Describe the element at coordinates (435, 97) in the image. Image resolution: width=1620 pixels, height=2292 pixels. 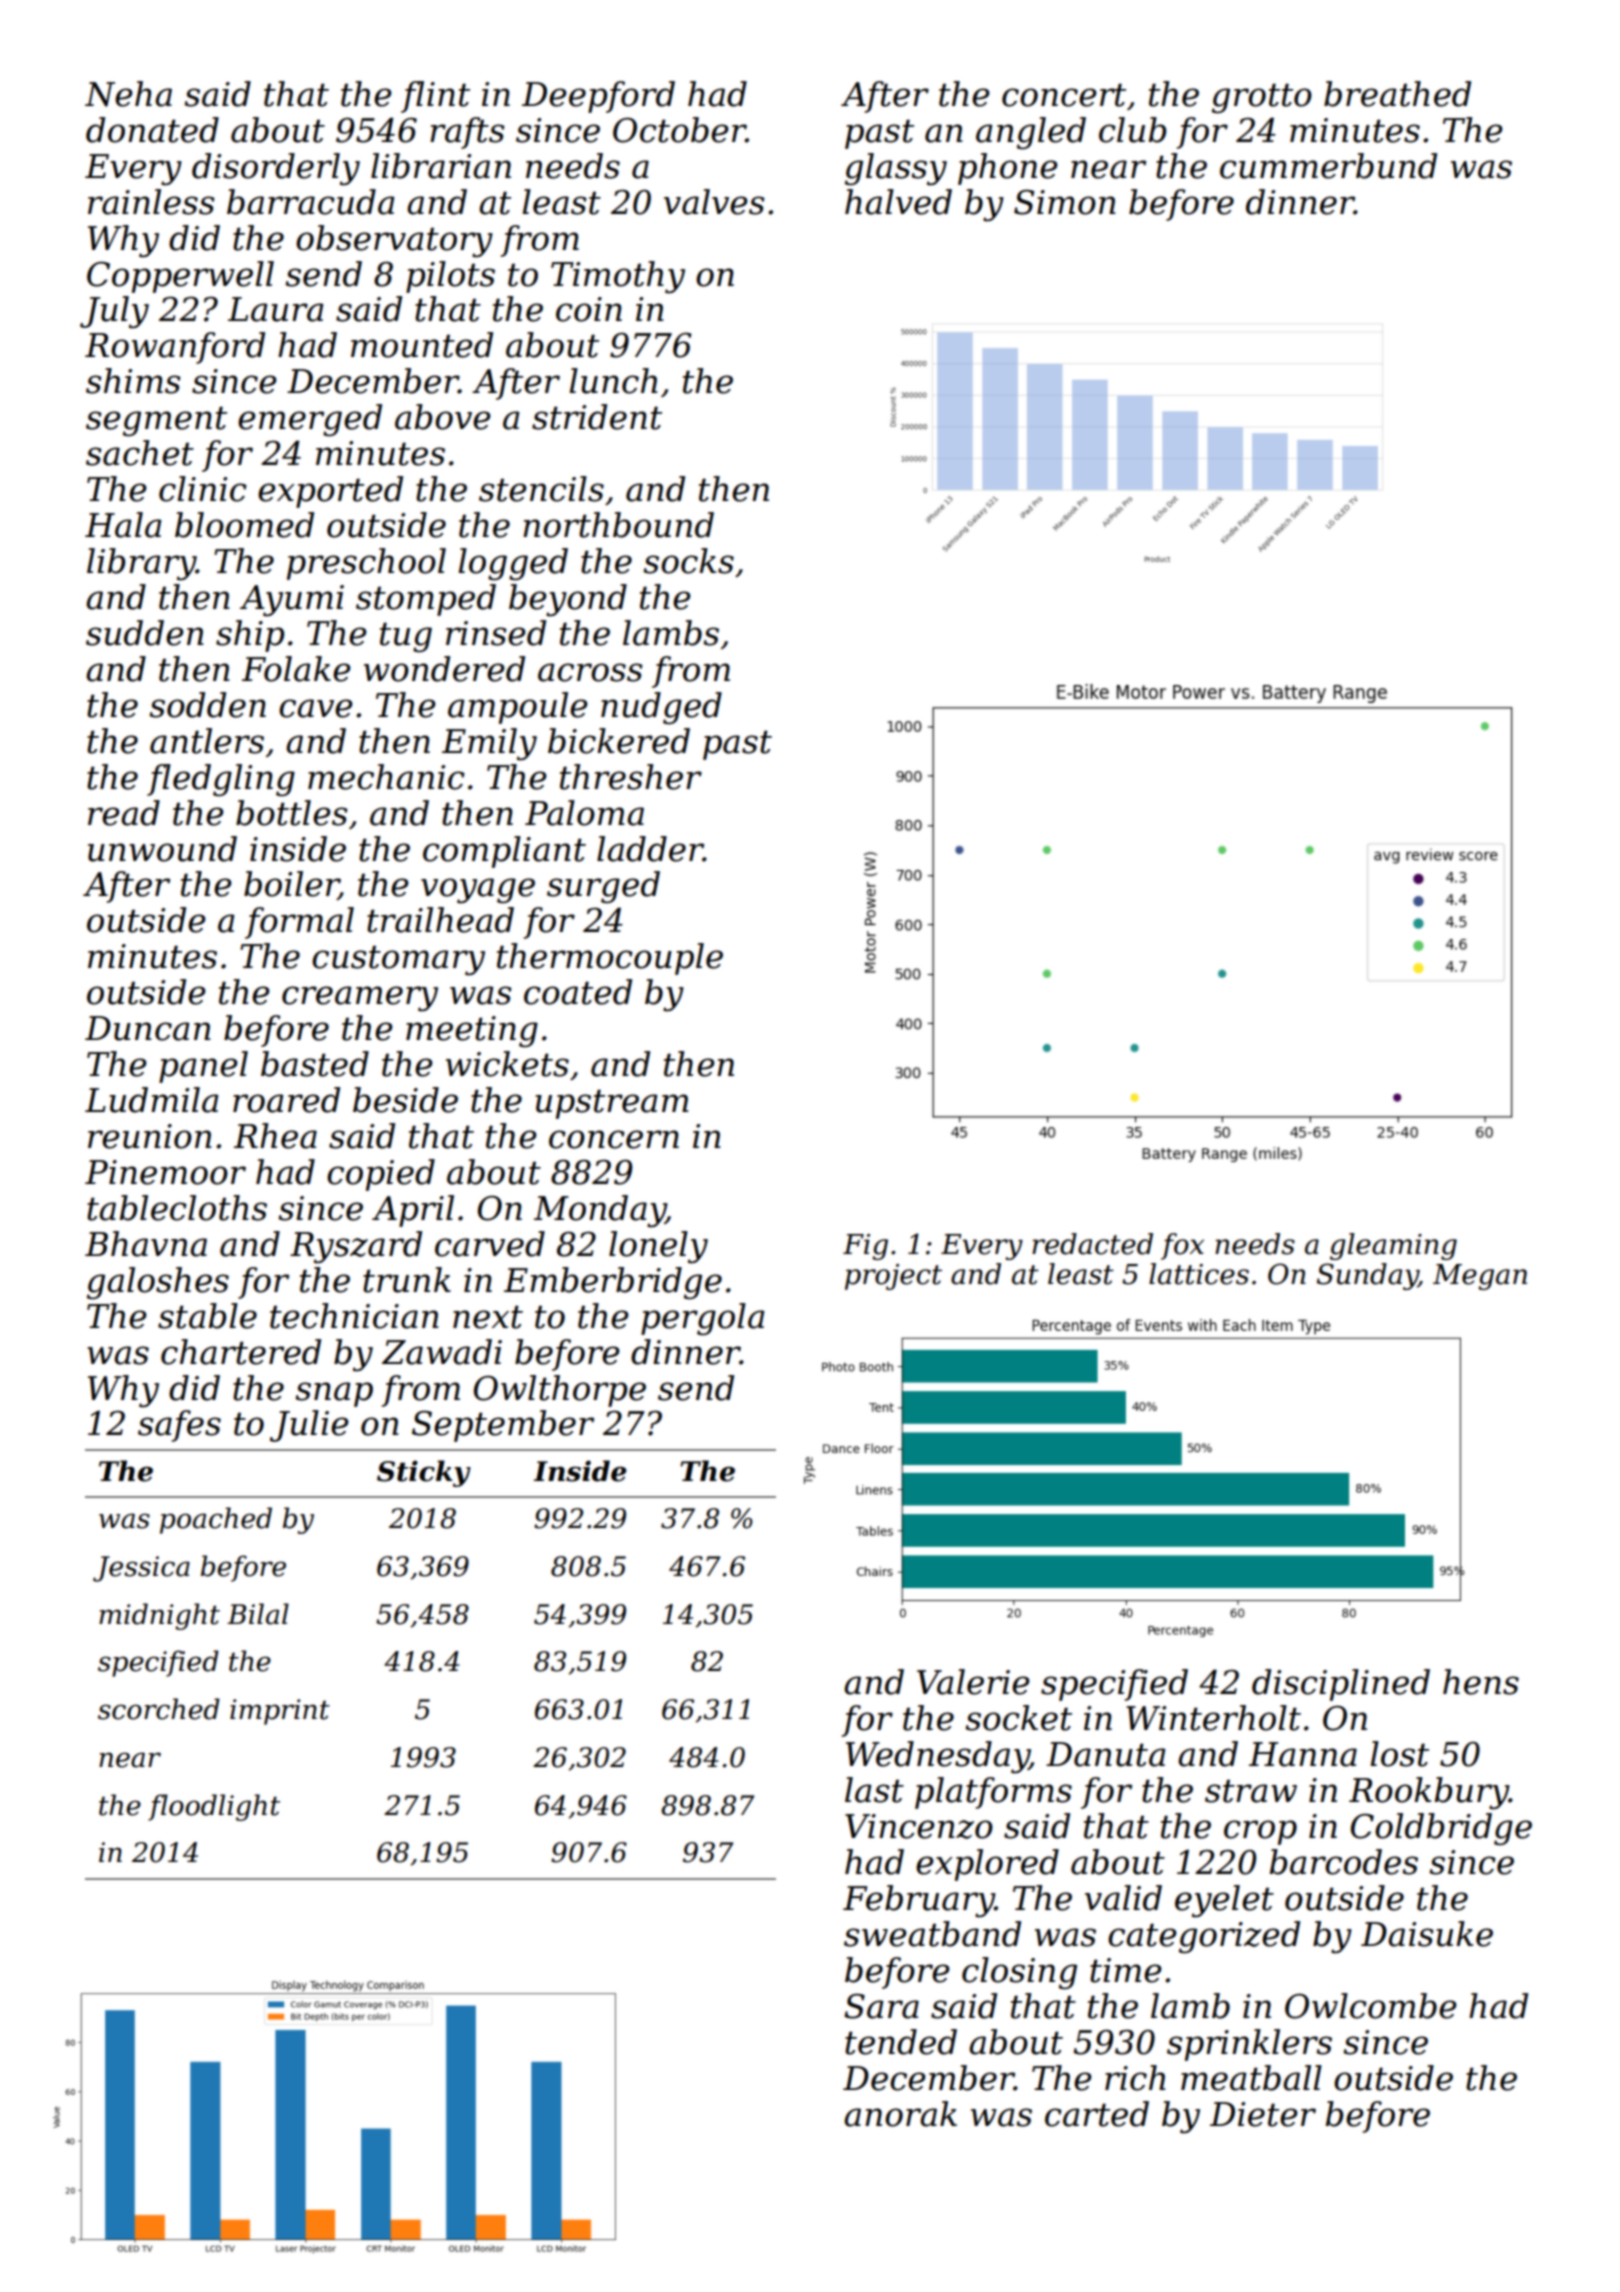
I see `flint` at that location.
